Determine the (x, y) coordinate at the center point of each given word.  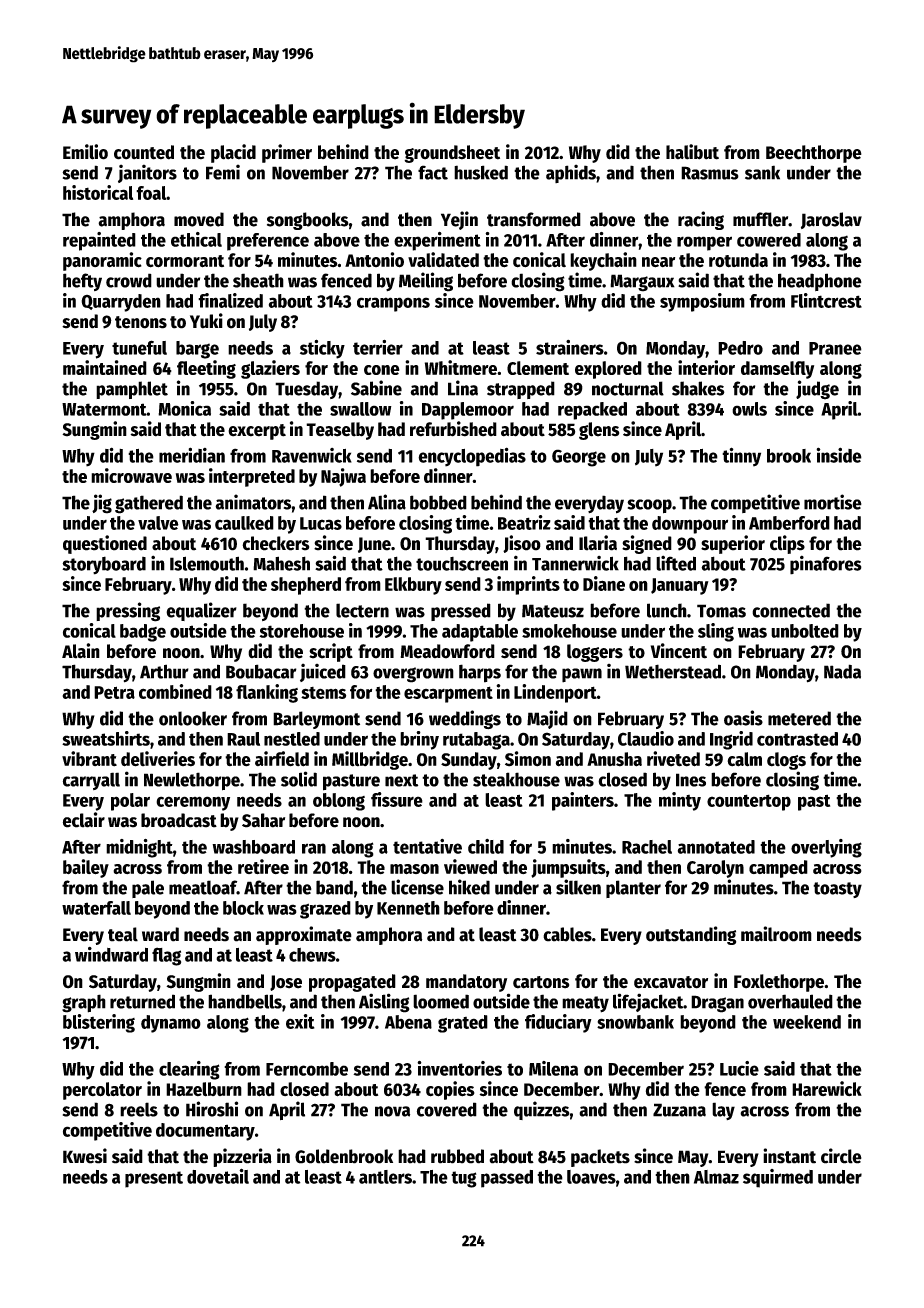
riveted (673, 759)
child (486, 846)
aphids (571, 173)
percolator (102, 1091)
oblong (339, 802)
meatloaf (203, 887)
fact (433, 172)
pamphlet (132, 390)
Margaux (642, 283)
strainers (570, 347)
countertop (749, 802)
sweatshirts (106, 738)
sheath (258, 280)
